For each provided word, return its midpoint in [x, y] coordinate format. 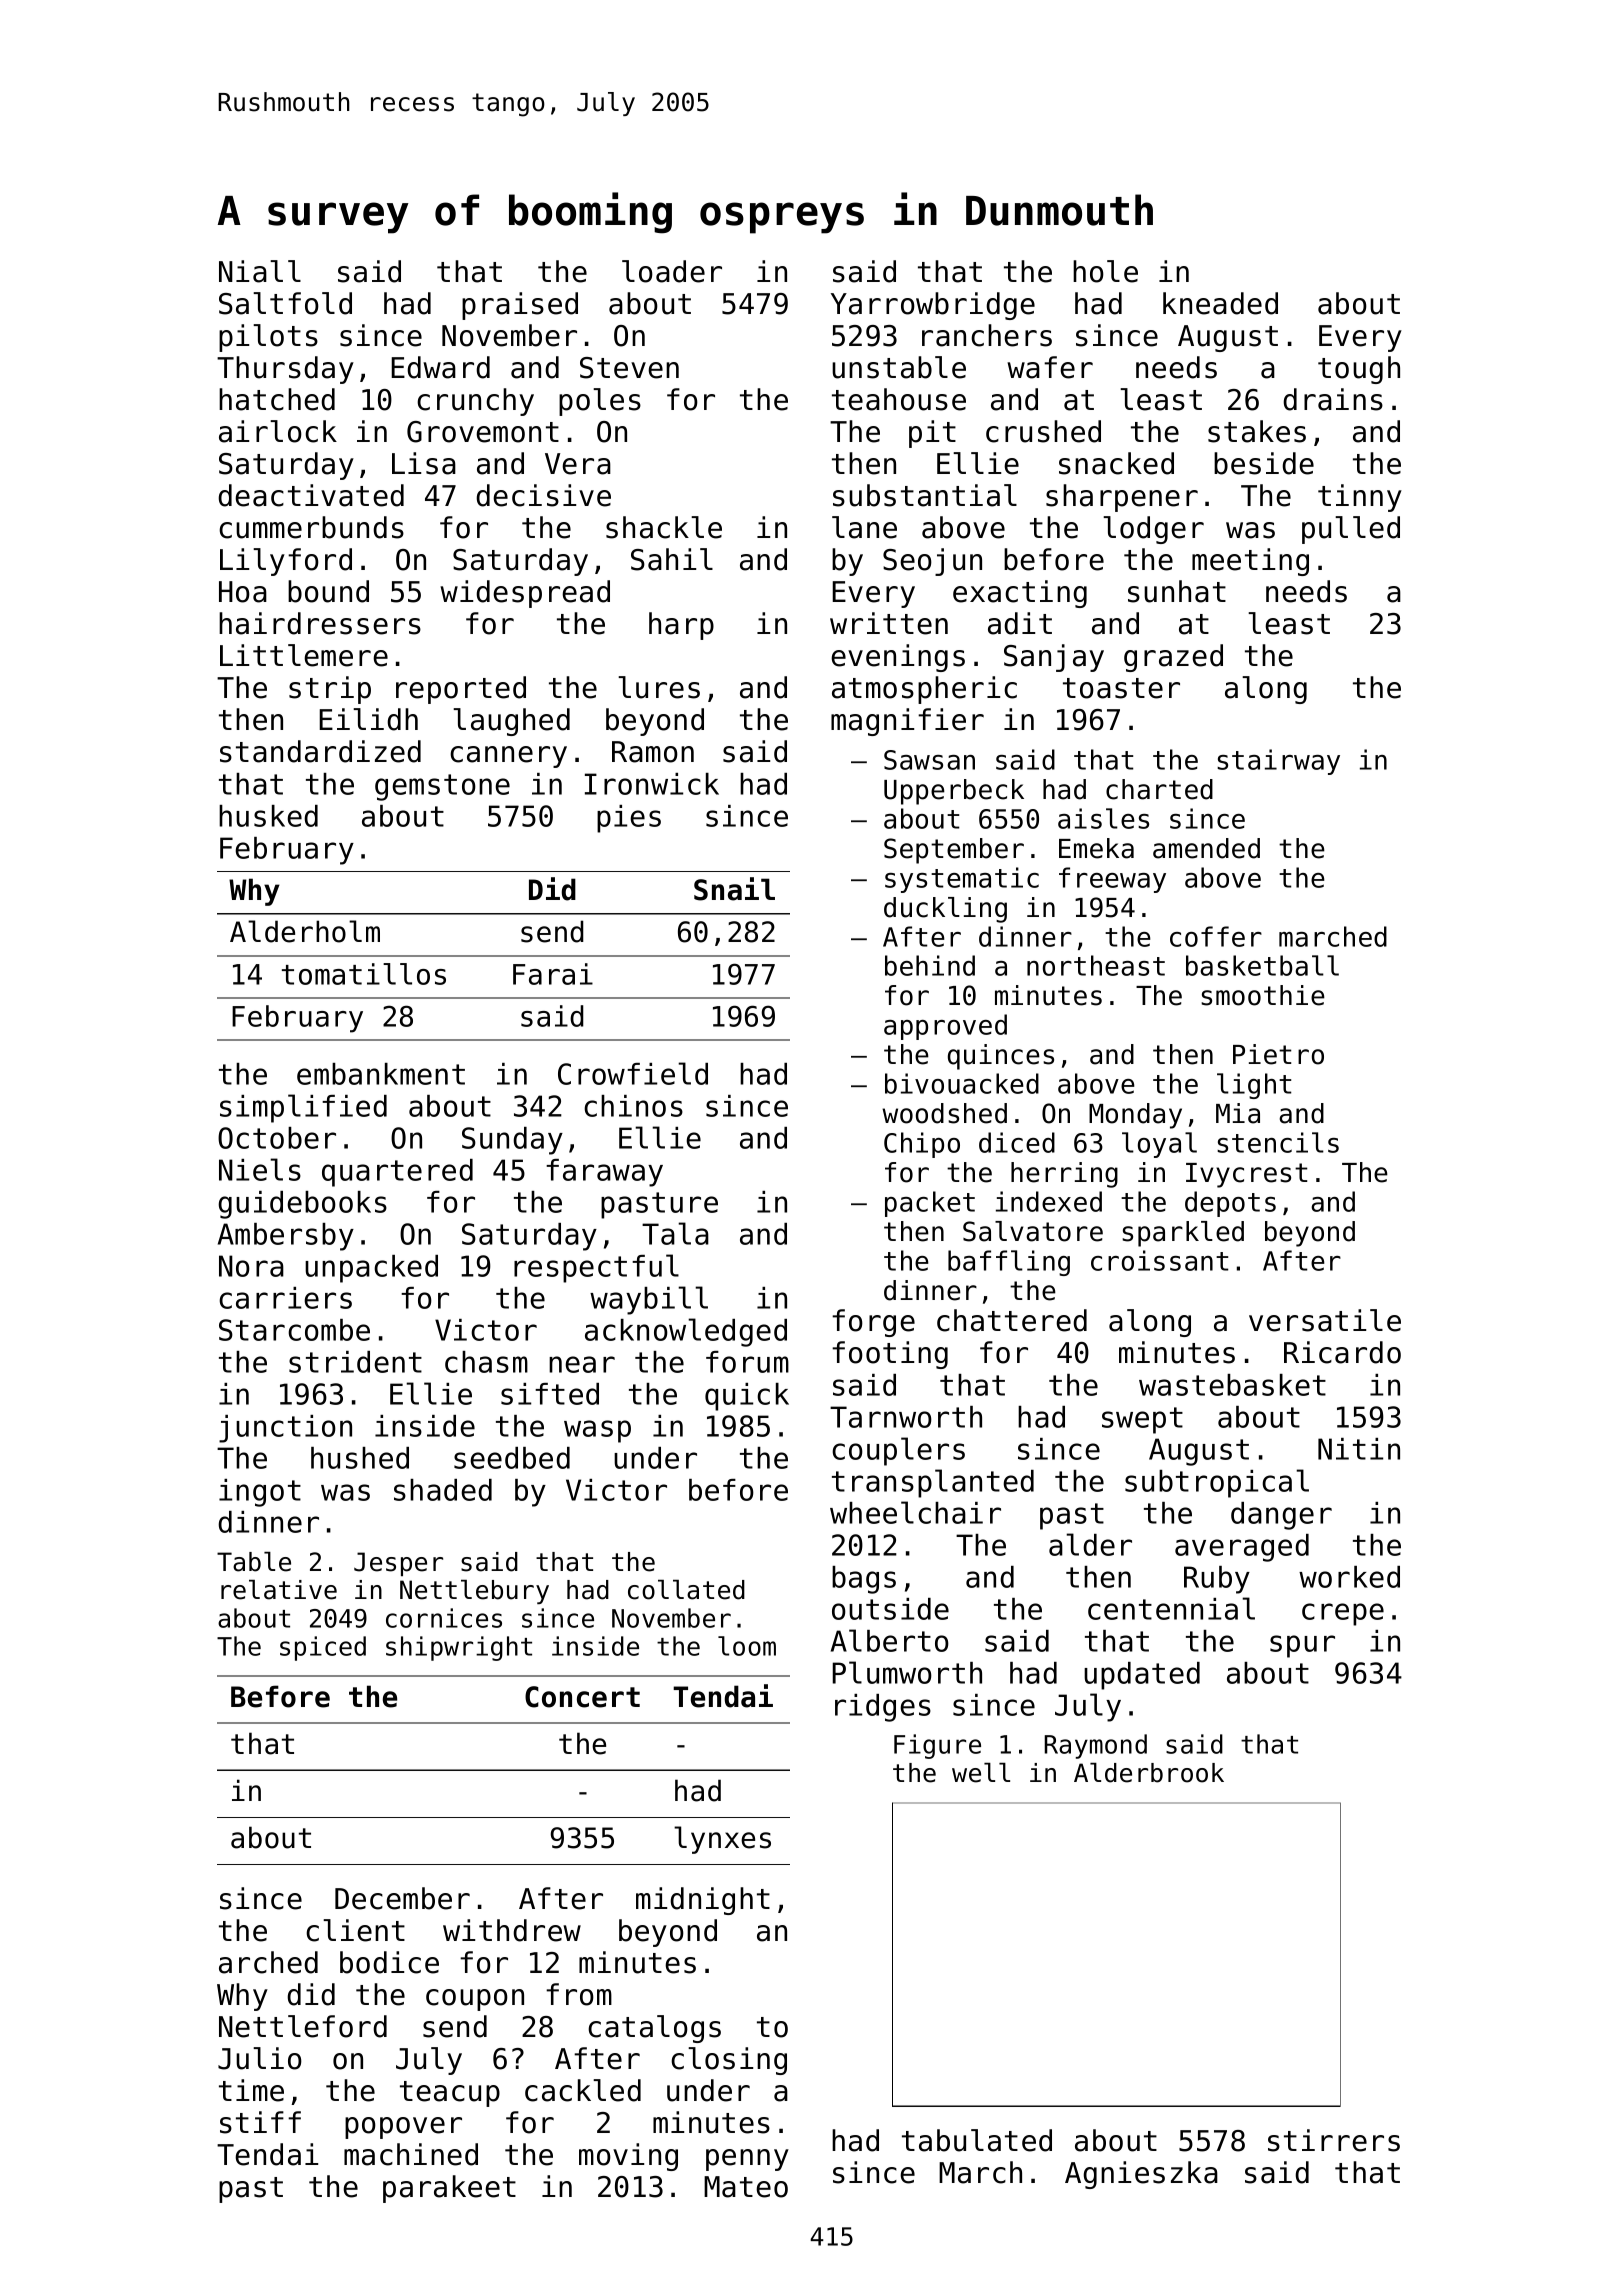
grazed [1173, 658]
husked [268, 816]
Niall [260, 271]
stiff [260, 2122]
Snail [734, 889]
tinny [1360, 498]
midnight [703, 1901]
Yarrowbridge [933, 306]
